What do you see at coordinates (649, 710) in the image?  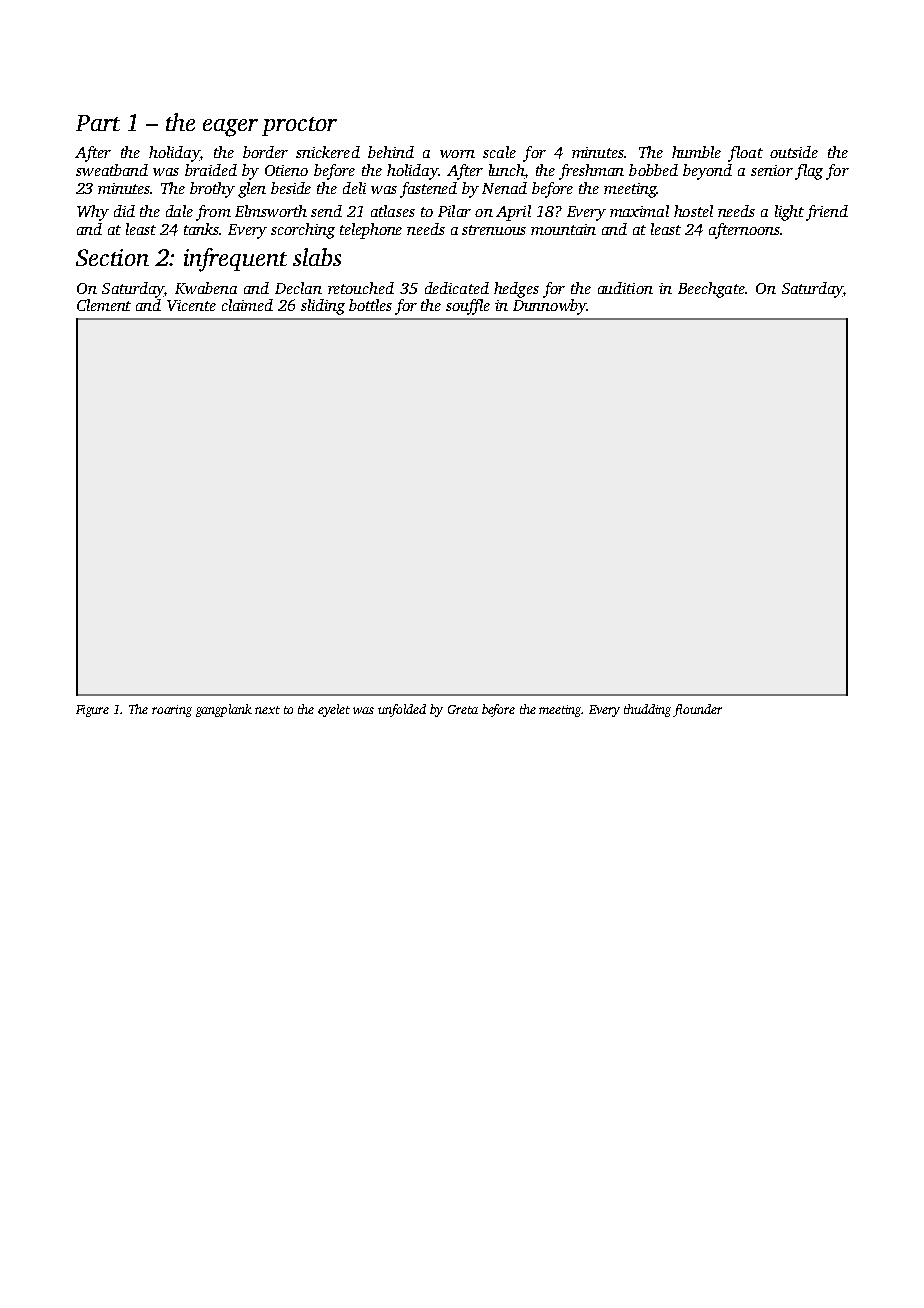 I see `thudding` at bounding box center [649, 710].
